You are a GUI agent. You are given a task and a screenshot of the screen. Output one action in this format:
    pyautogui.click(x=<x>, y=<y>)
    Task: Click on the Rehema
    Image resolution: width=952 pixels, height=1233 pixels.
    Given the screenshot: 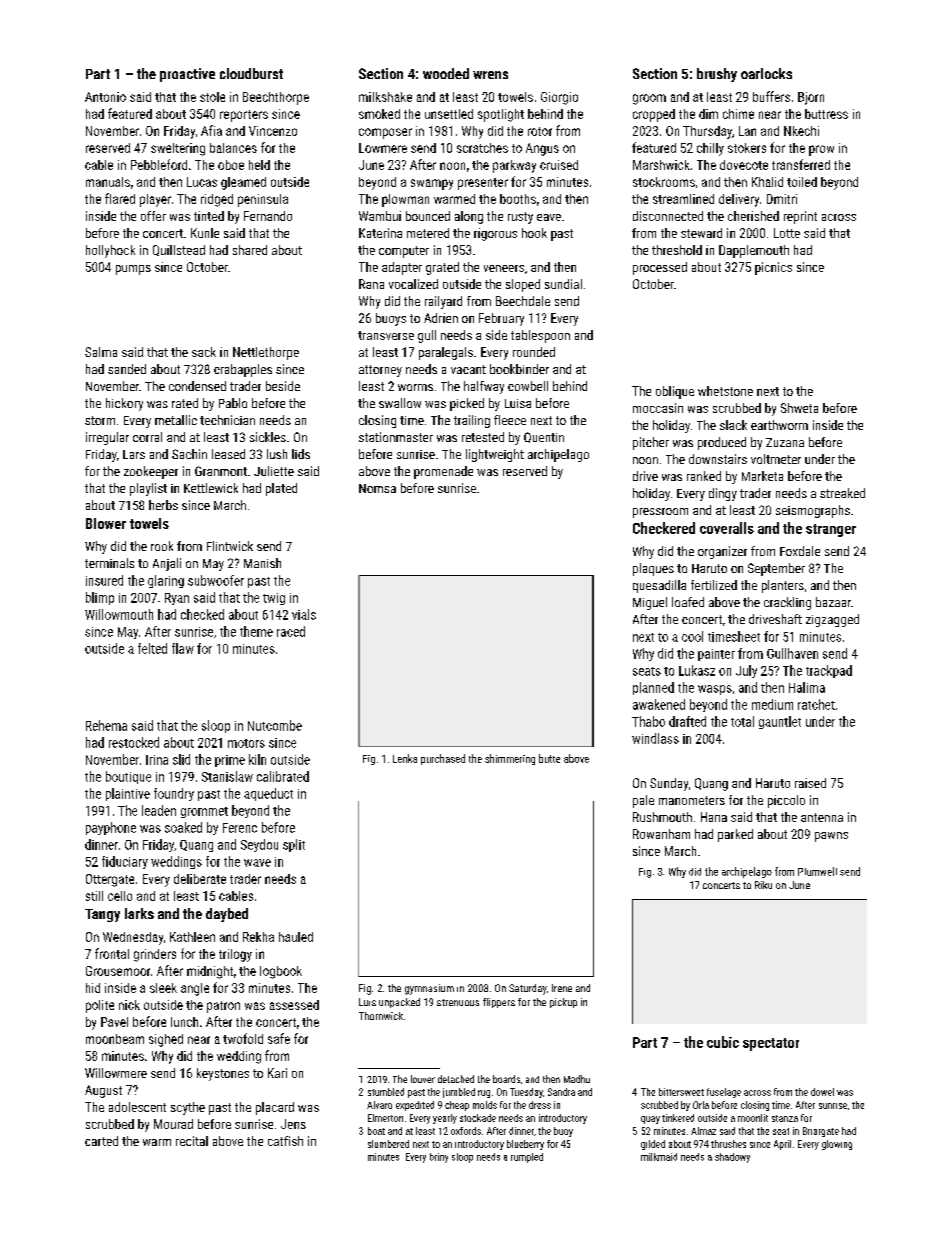 What is the action you would take?
    pyautogui.click(x=106, y=725)
